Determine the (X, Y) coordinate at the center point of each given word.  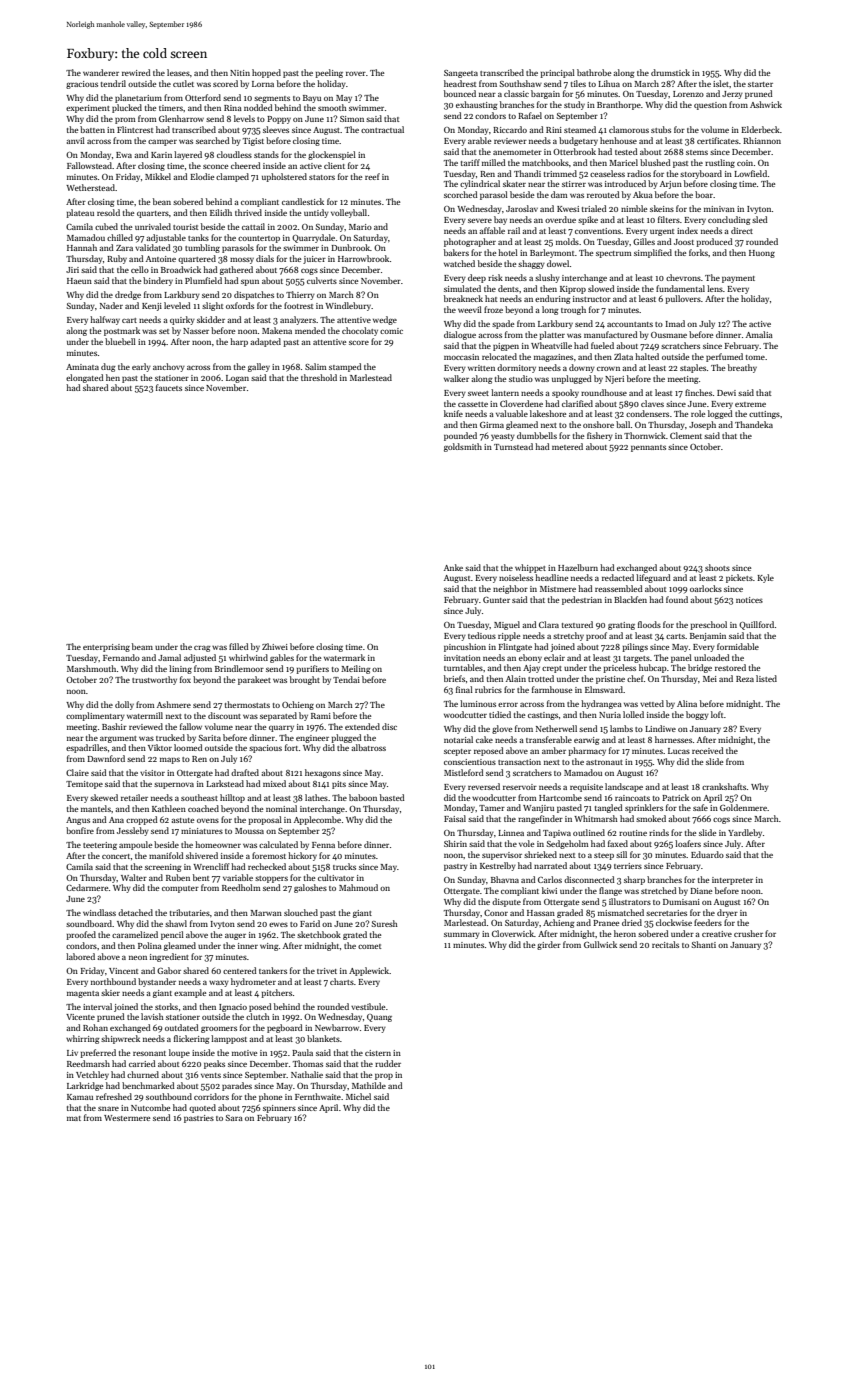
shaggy (531, 264)
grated (355, 935)
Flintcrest (135, 129)
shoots (717, 567)
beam (142, 646)
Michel (358, 1096)
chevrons (683, 277)
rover (356, 74)
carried (142, 1063)
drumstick (670, 72)
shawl (176, 923)
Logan (237, 379)
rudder (388, 1063)
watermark (344, 657)
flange (610, 891)
